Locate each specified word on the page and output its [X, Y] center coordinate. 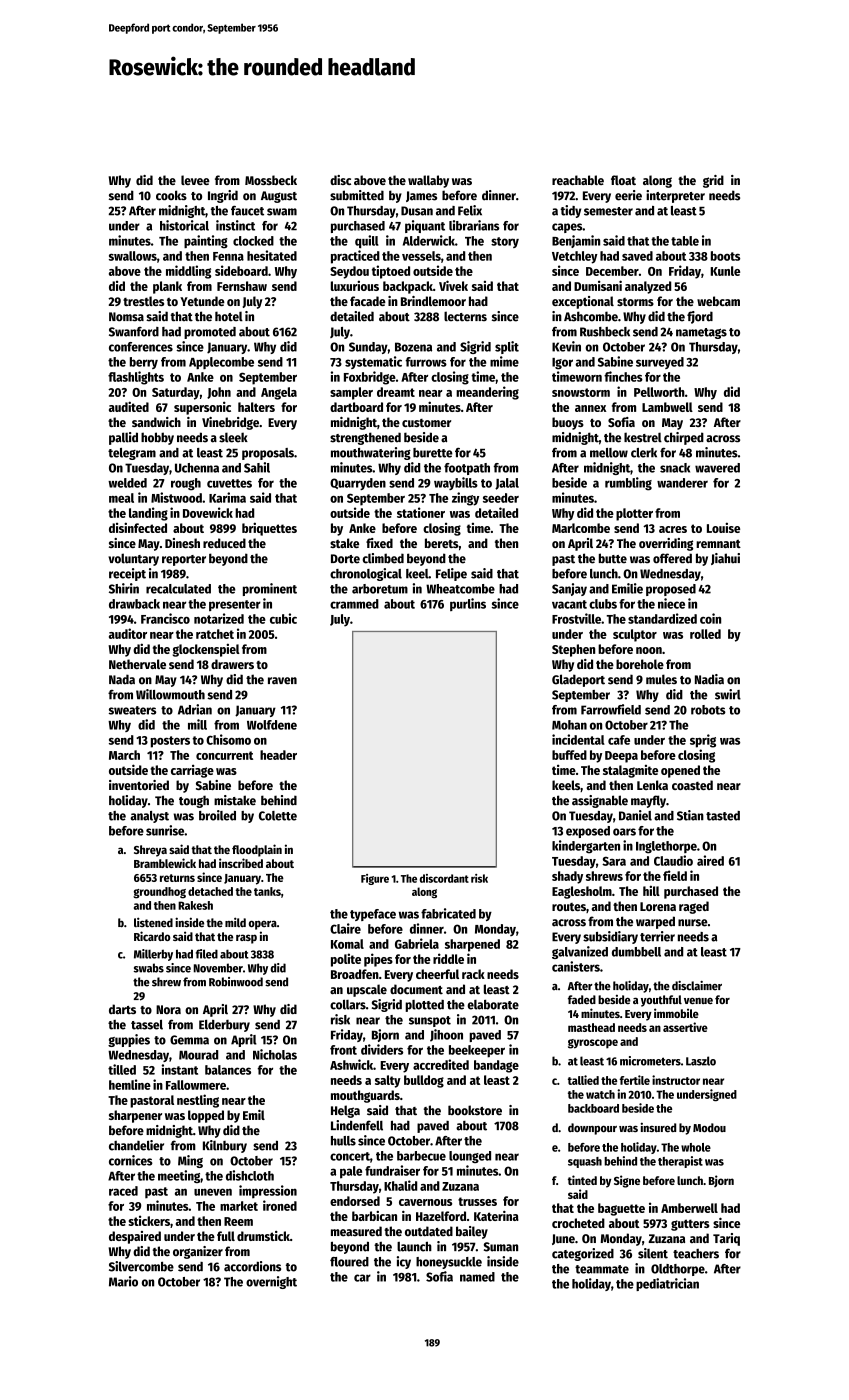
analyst [149, 817]
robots [708, 710]
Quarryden [358, 484]
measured [356, 1231]
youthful [661, 1001]
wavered [717, 468]
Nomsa [126, 317]
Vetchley [575, 257]
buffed [569, 755]
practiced [355, 257]
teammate [602, 1269]
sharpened [472, 945]
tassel [147, 1024]
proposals [268, 454]
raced [123, 1191]
